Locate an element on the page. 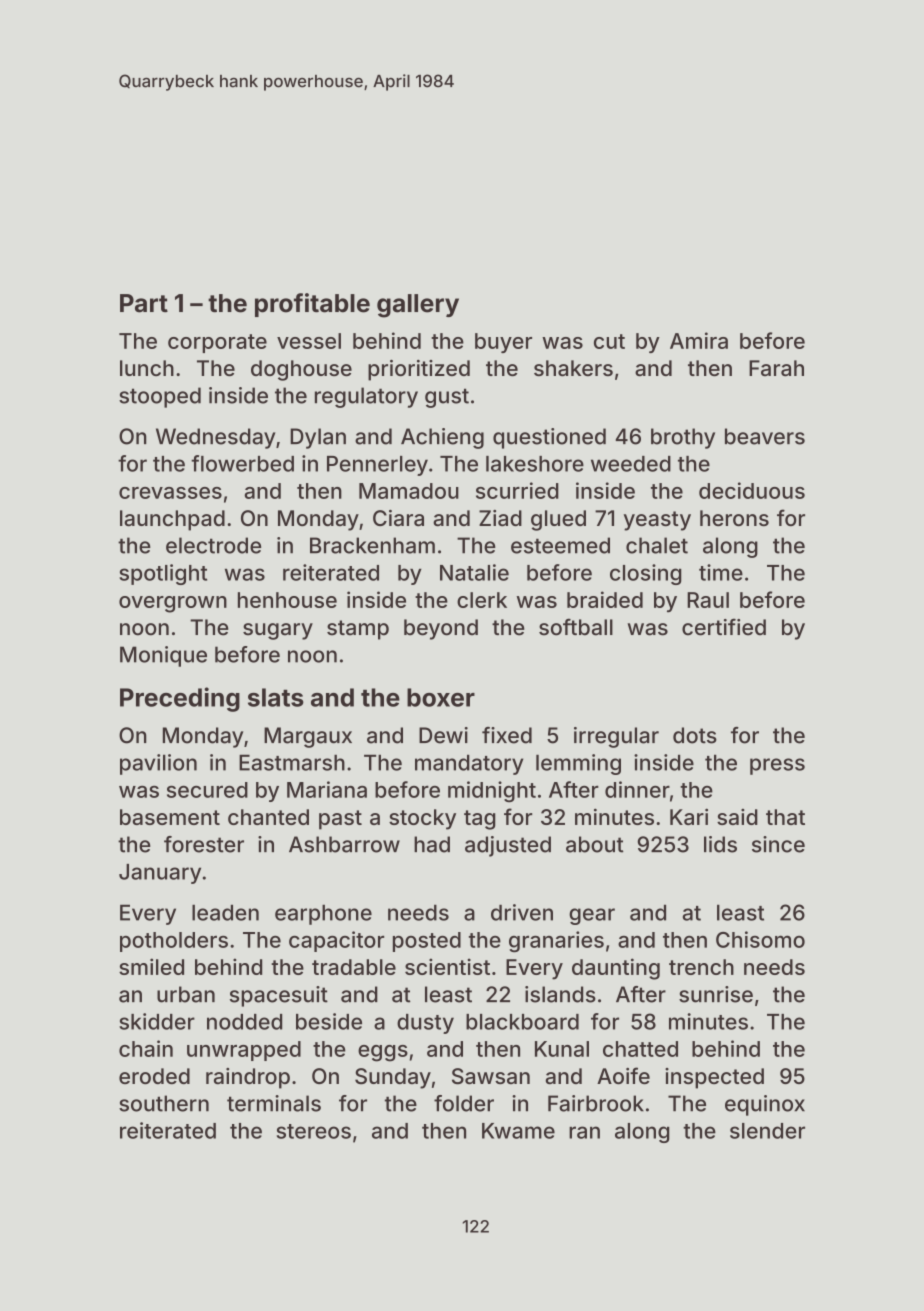 The height and width of the image is (1311, 924). secured is located at coordinates (207, 790).
